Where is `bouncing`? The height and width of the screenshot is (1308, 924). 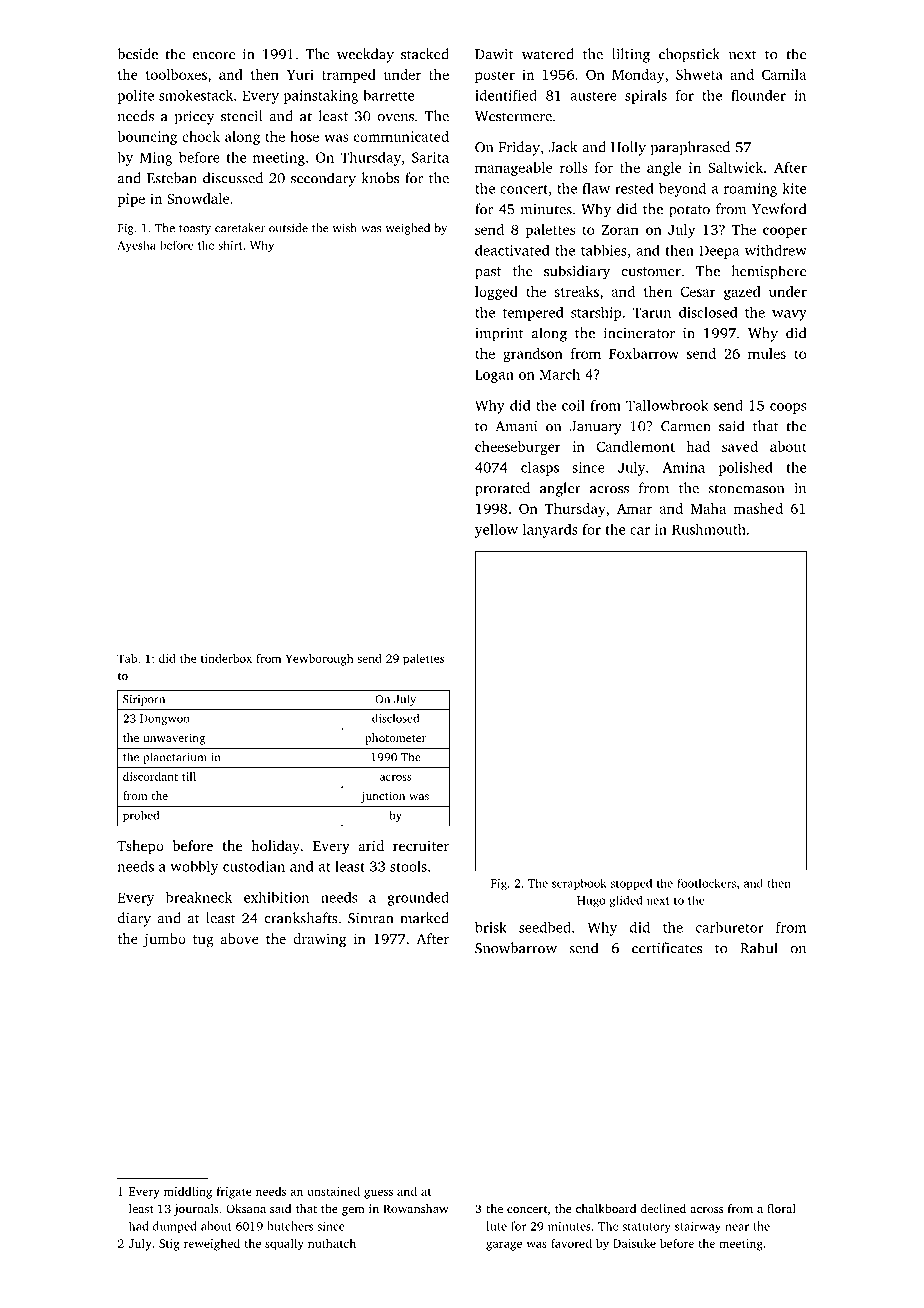
bouncing is located at coordinates (147, 138).
